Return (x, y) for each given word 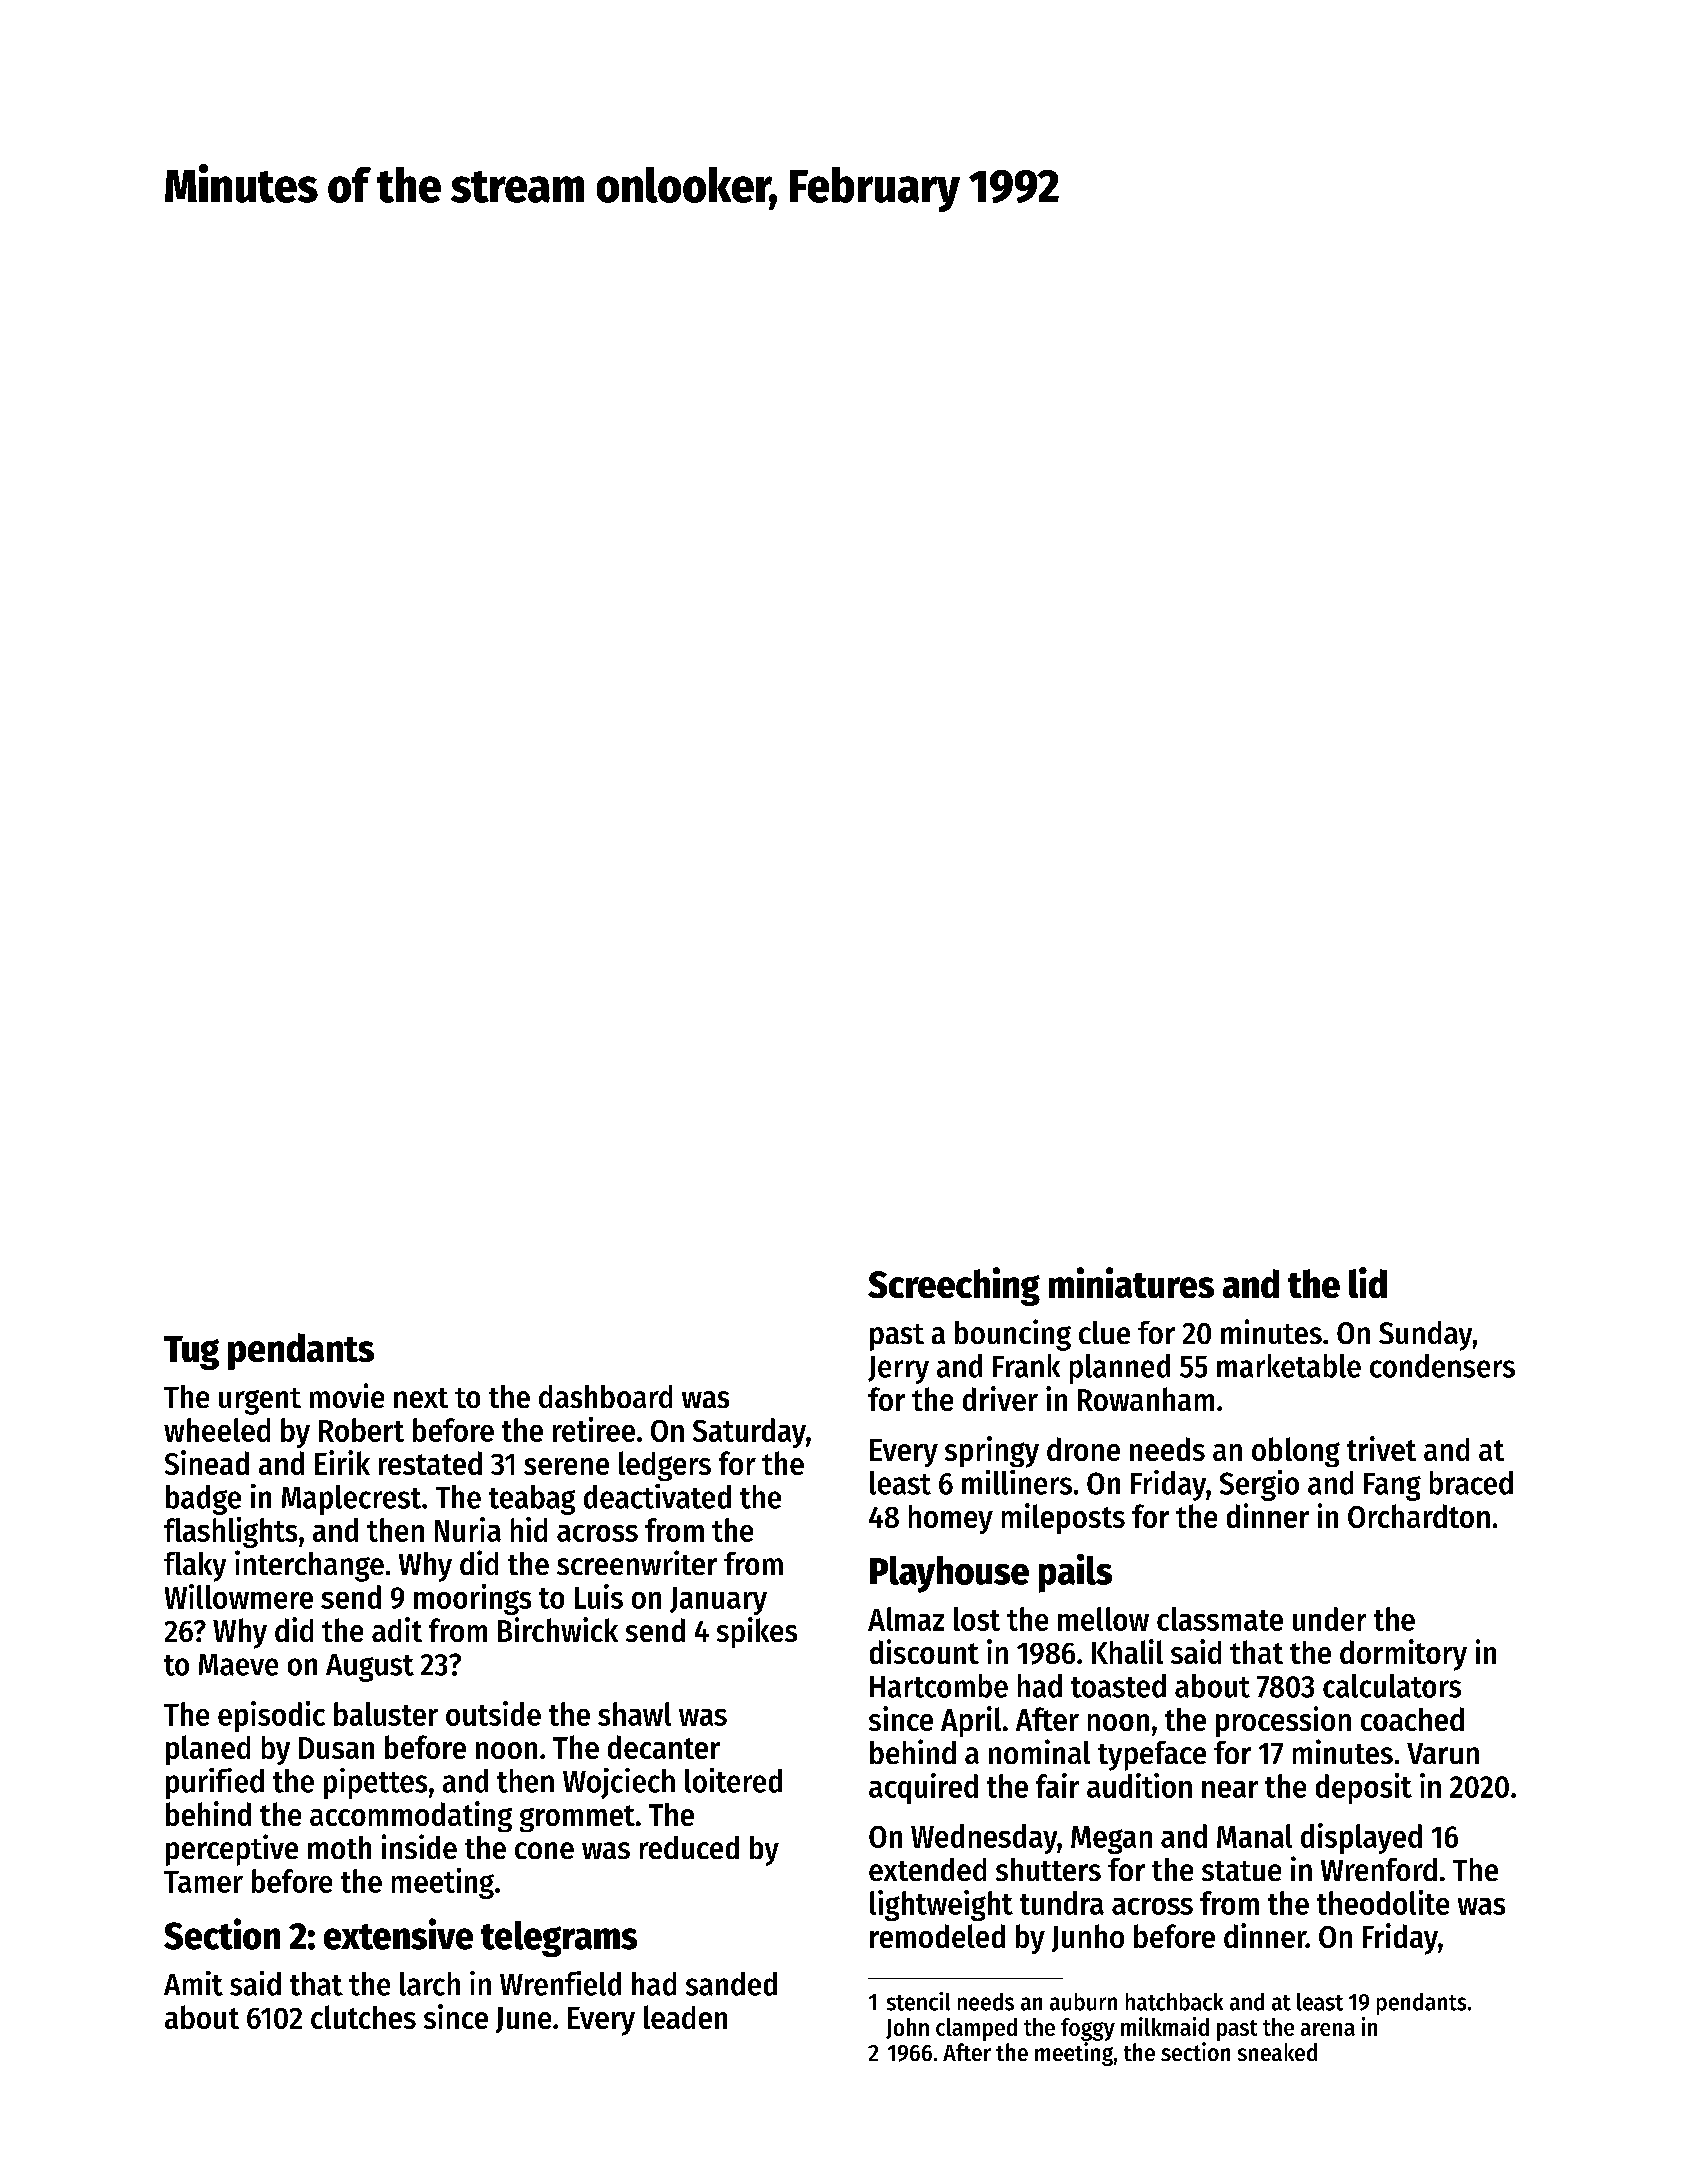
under (1329, 1619)
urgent (260, 1401)
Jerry (898, 1370)
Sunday (1425, 1336)
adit (397, 1629)
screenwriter (637, 1562)
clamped (976, 2029)
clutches (363, 2017)
